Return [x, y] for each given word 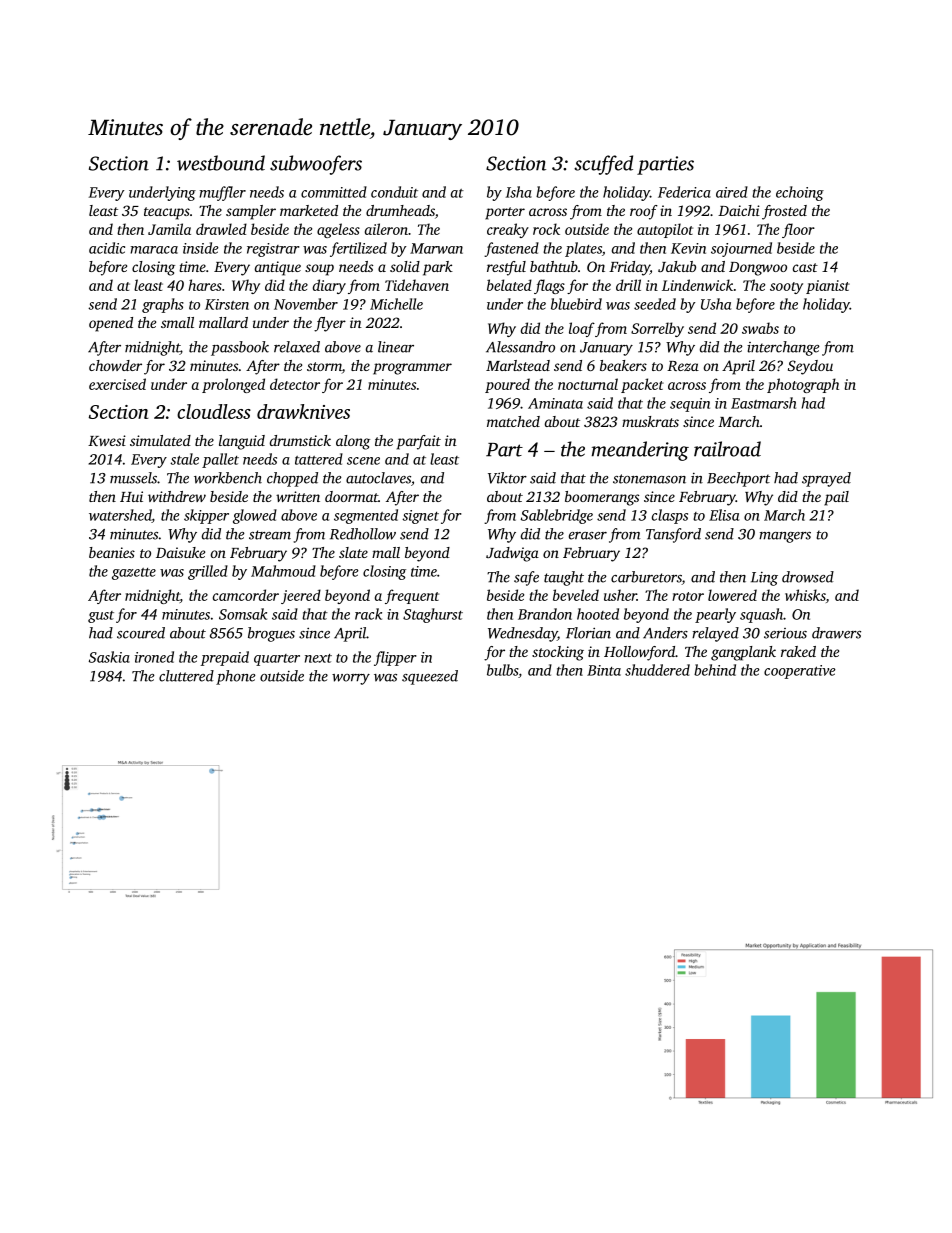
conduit [394, 192]
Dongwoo [758, 269]
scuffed [603, 165]
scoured [141, 633]
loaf [582, 329]
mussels [133, 478]
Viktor [507, 478]
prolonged [233, 385]
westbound [221, 163]
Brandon [545, 614]
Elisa [724, 515]
